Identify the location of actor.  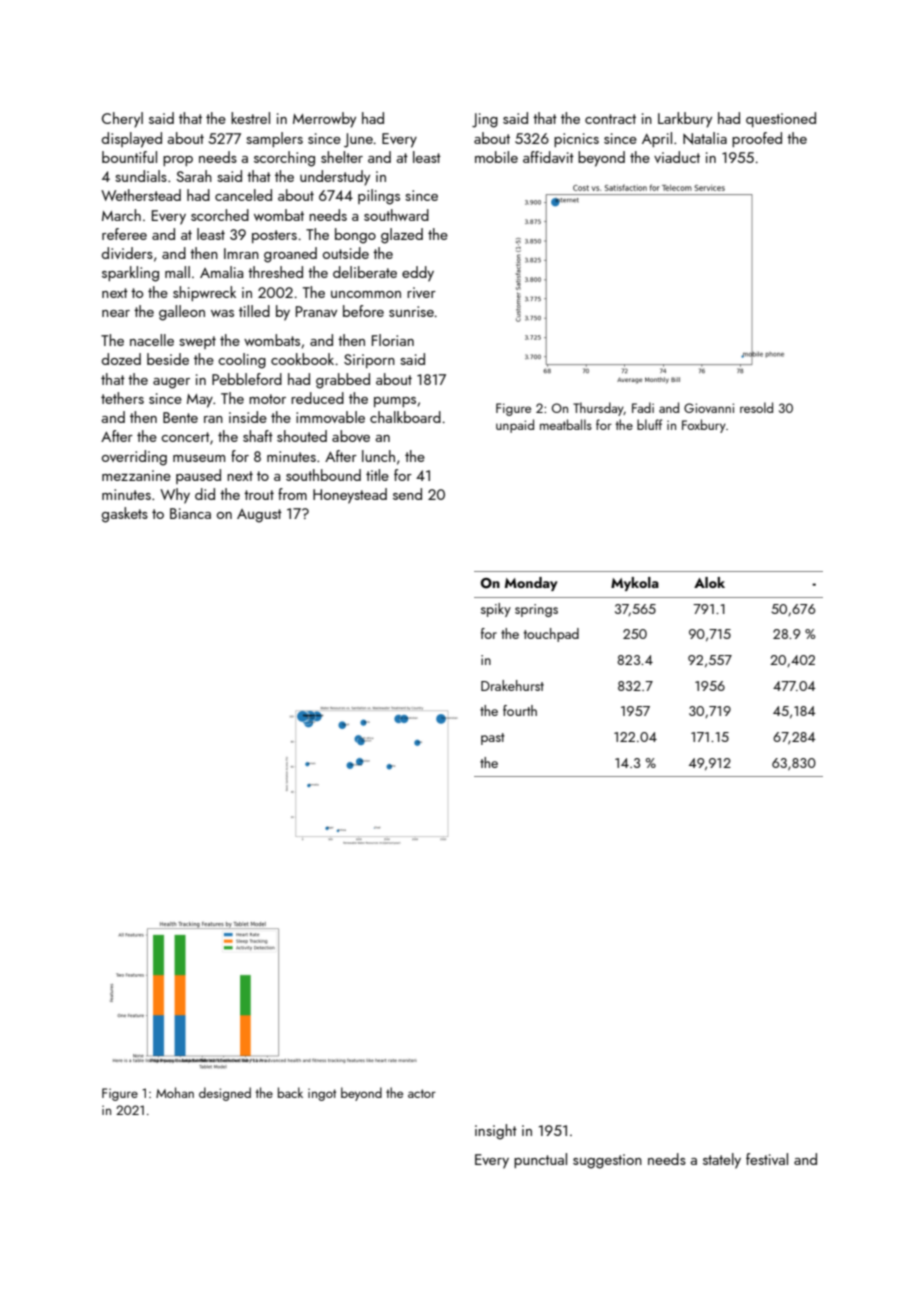
(422, 1093).
